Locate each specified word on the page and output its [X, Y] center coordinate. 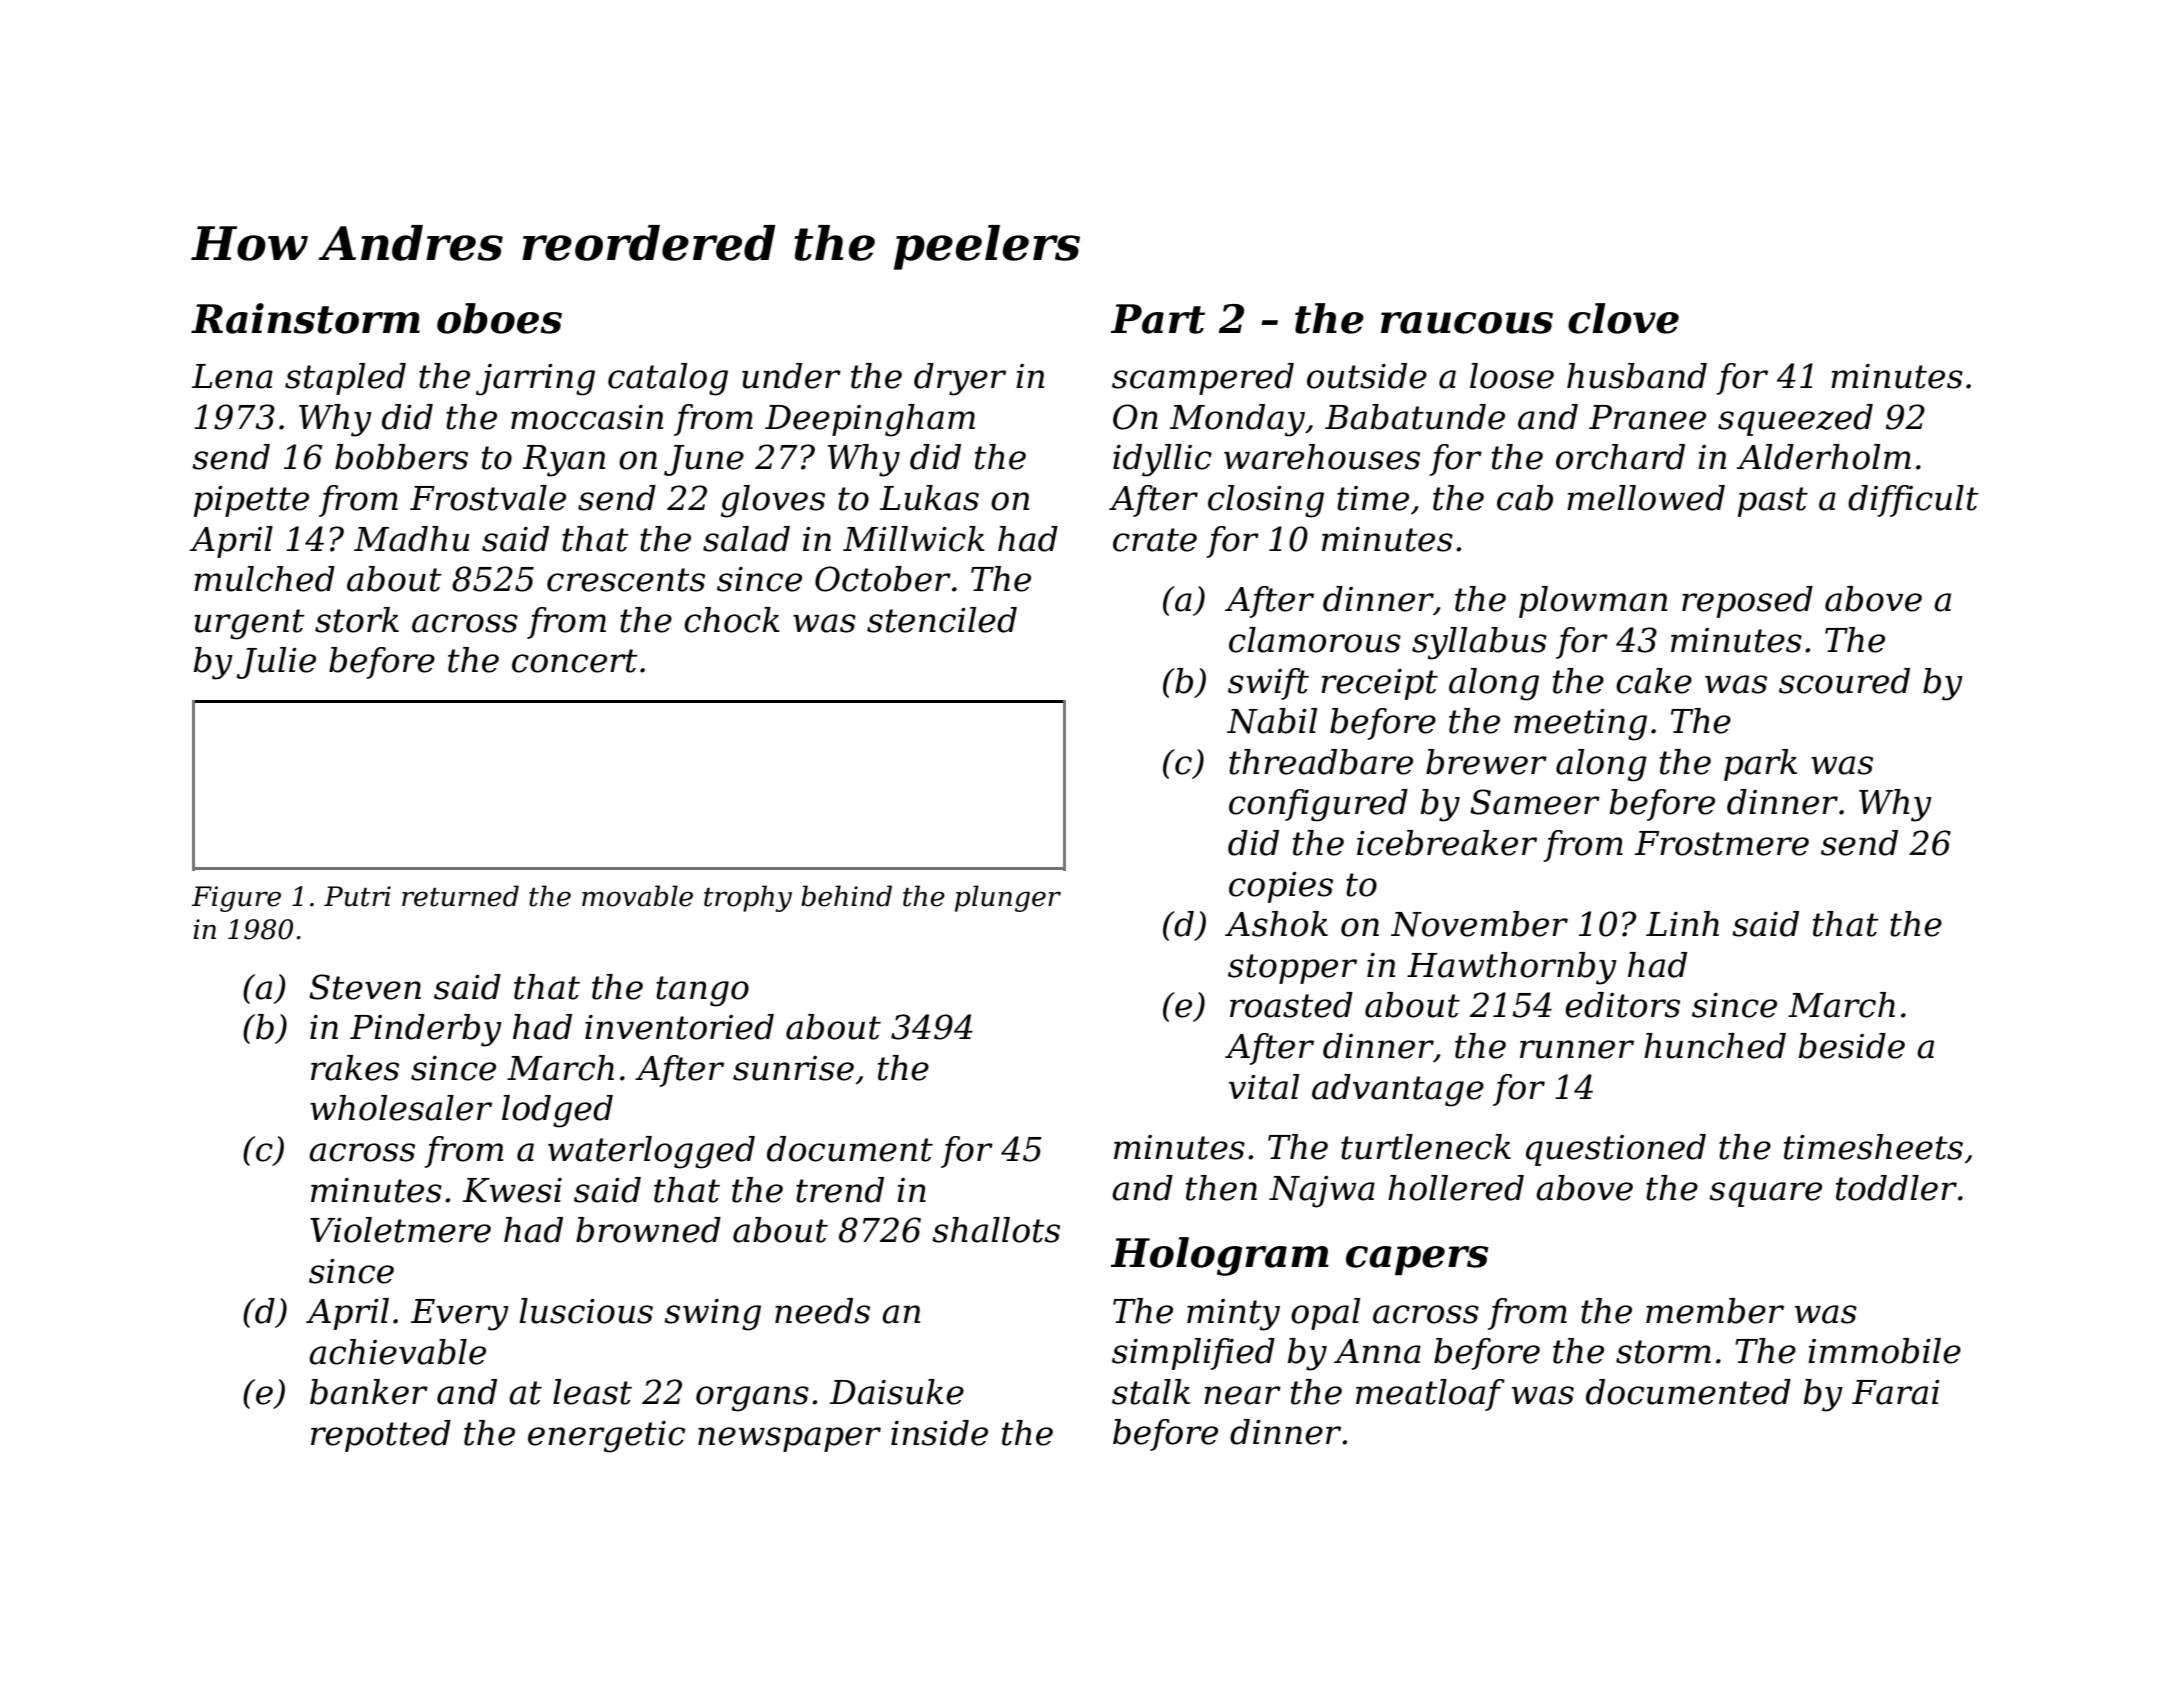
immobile [1884, 1351]
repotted [381, 1436]
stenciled [942, 620]
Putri [357, 896]
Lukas [929, 498]
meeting [1580, 725]
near [1242, 1395]
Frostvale [488, 498]
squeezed [1795, 420]
